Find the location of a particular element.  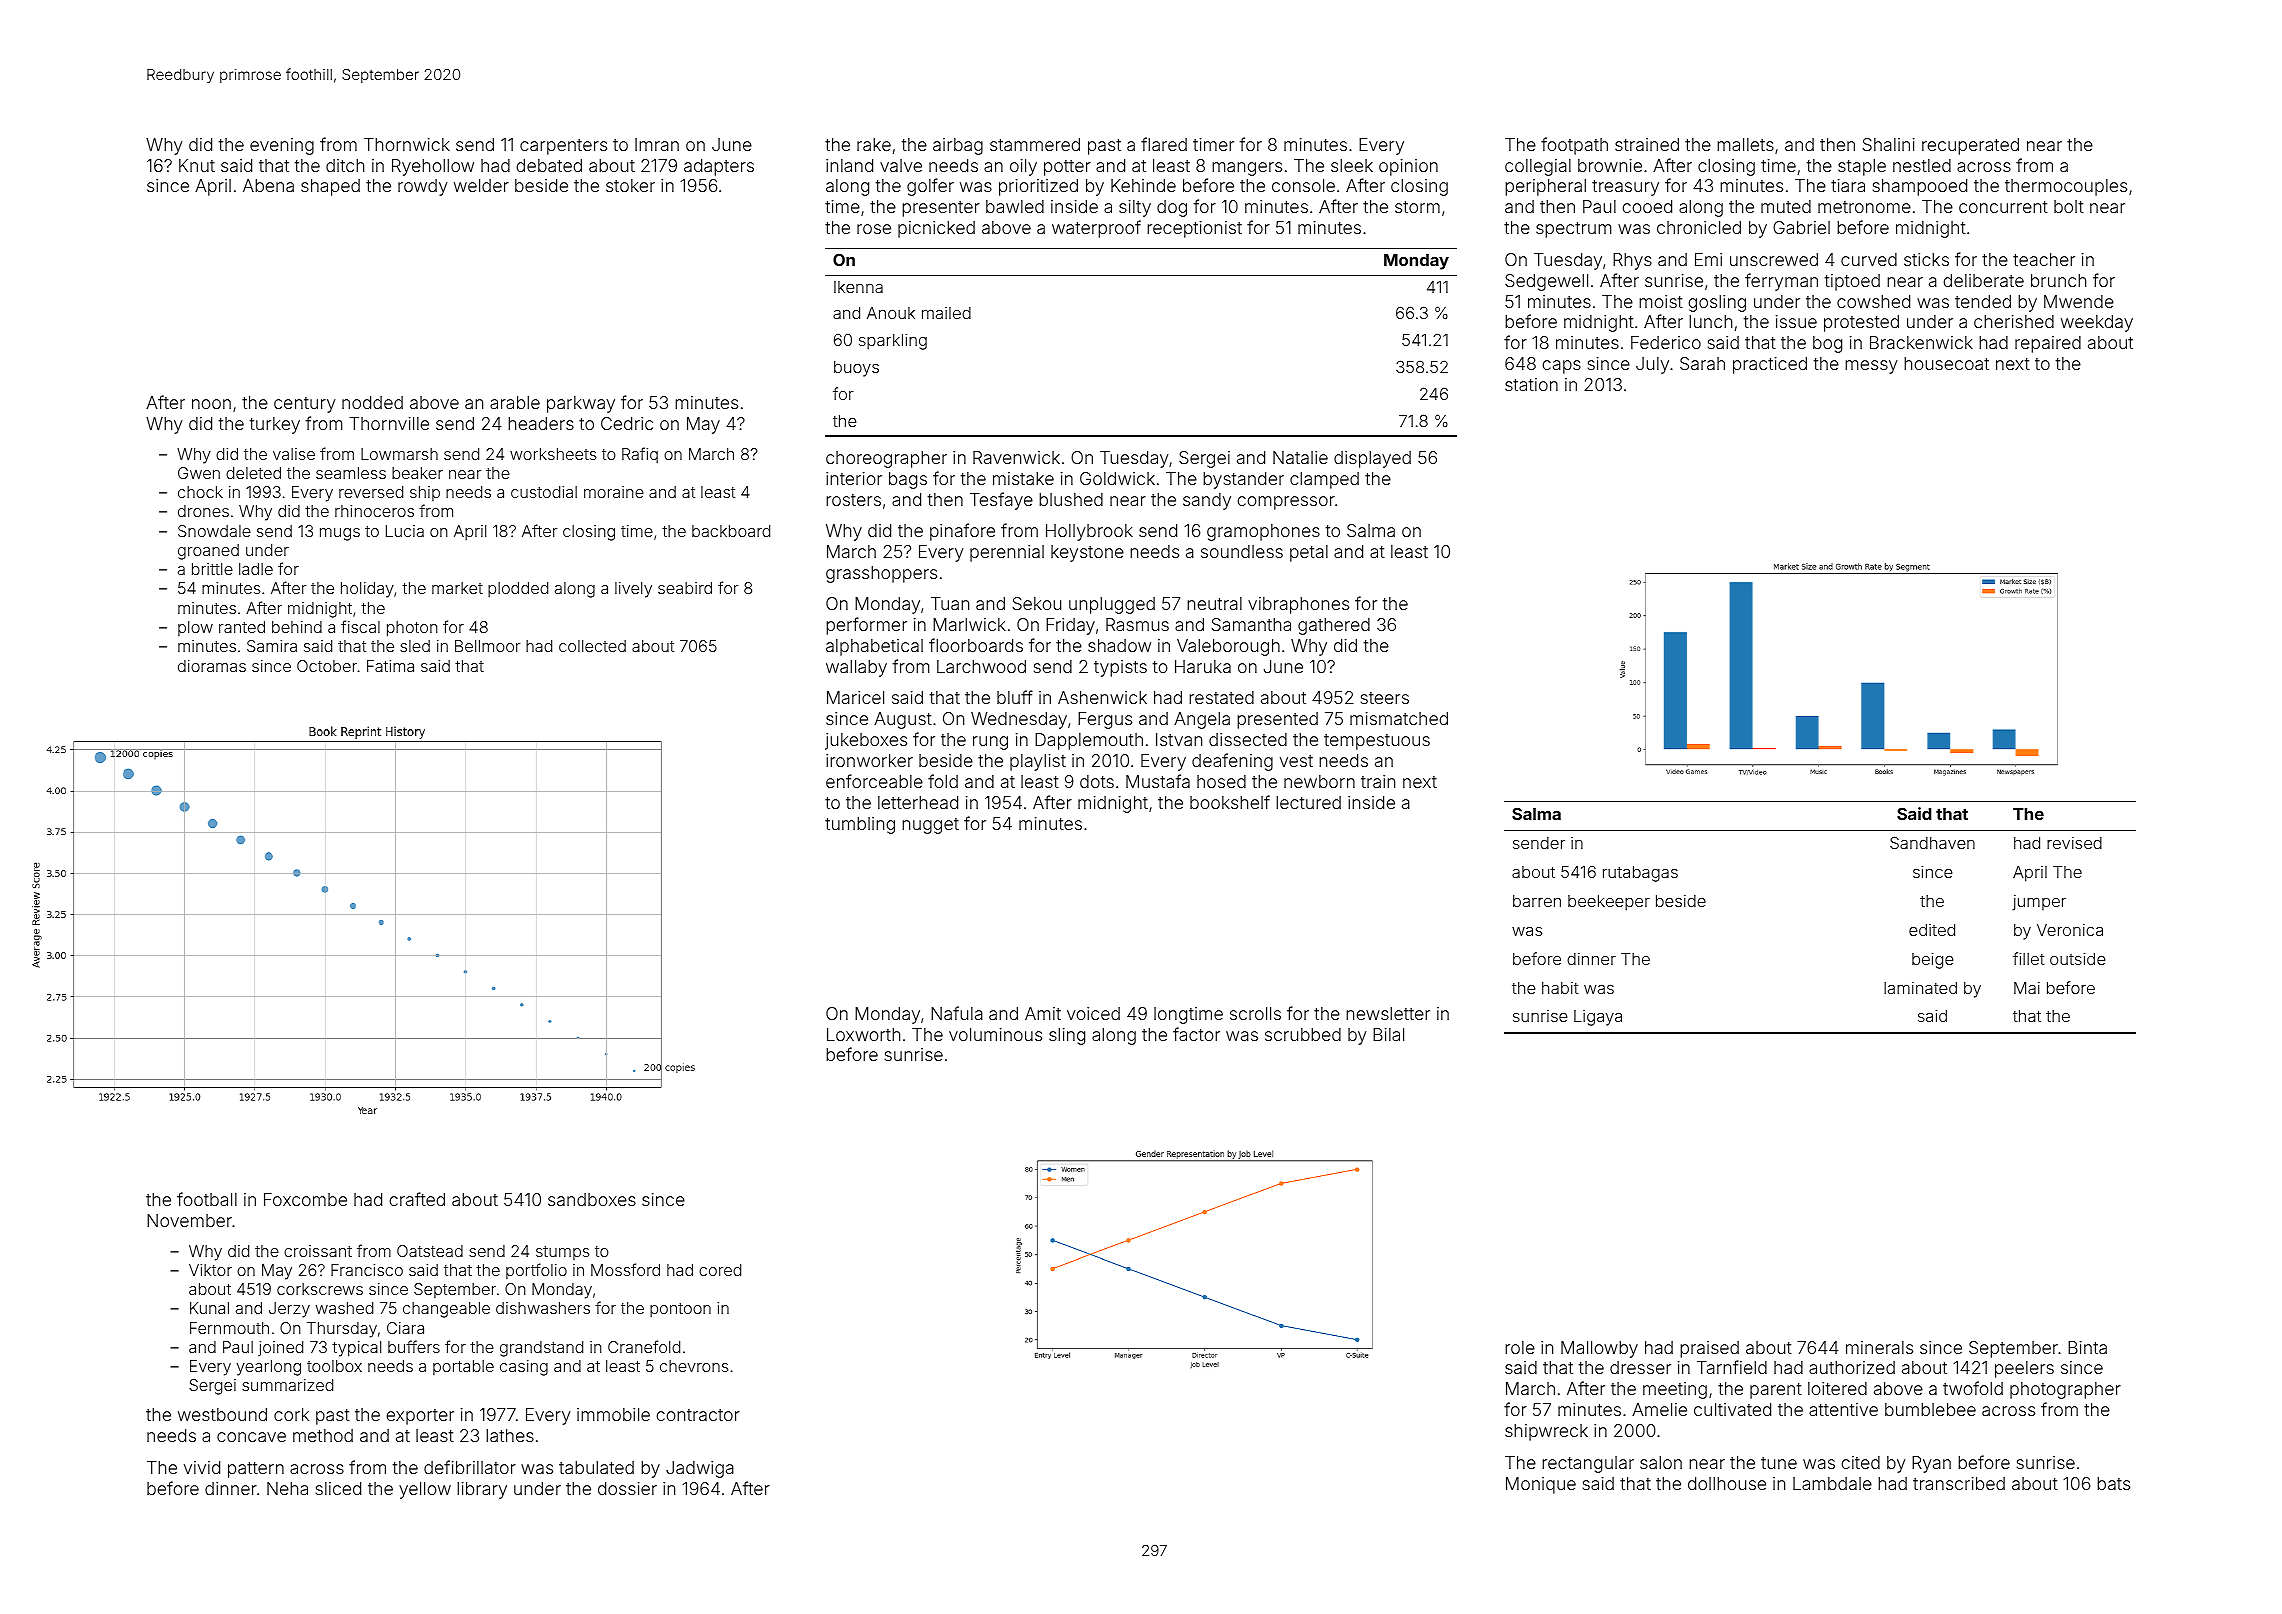

flared is located at coordinates (1164, 144).
